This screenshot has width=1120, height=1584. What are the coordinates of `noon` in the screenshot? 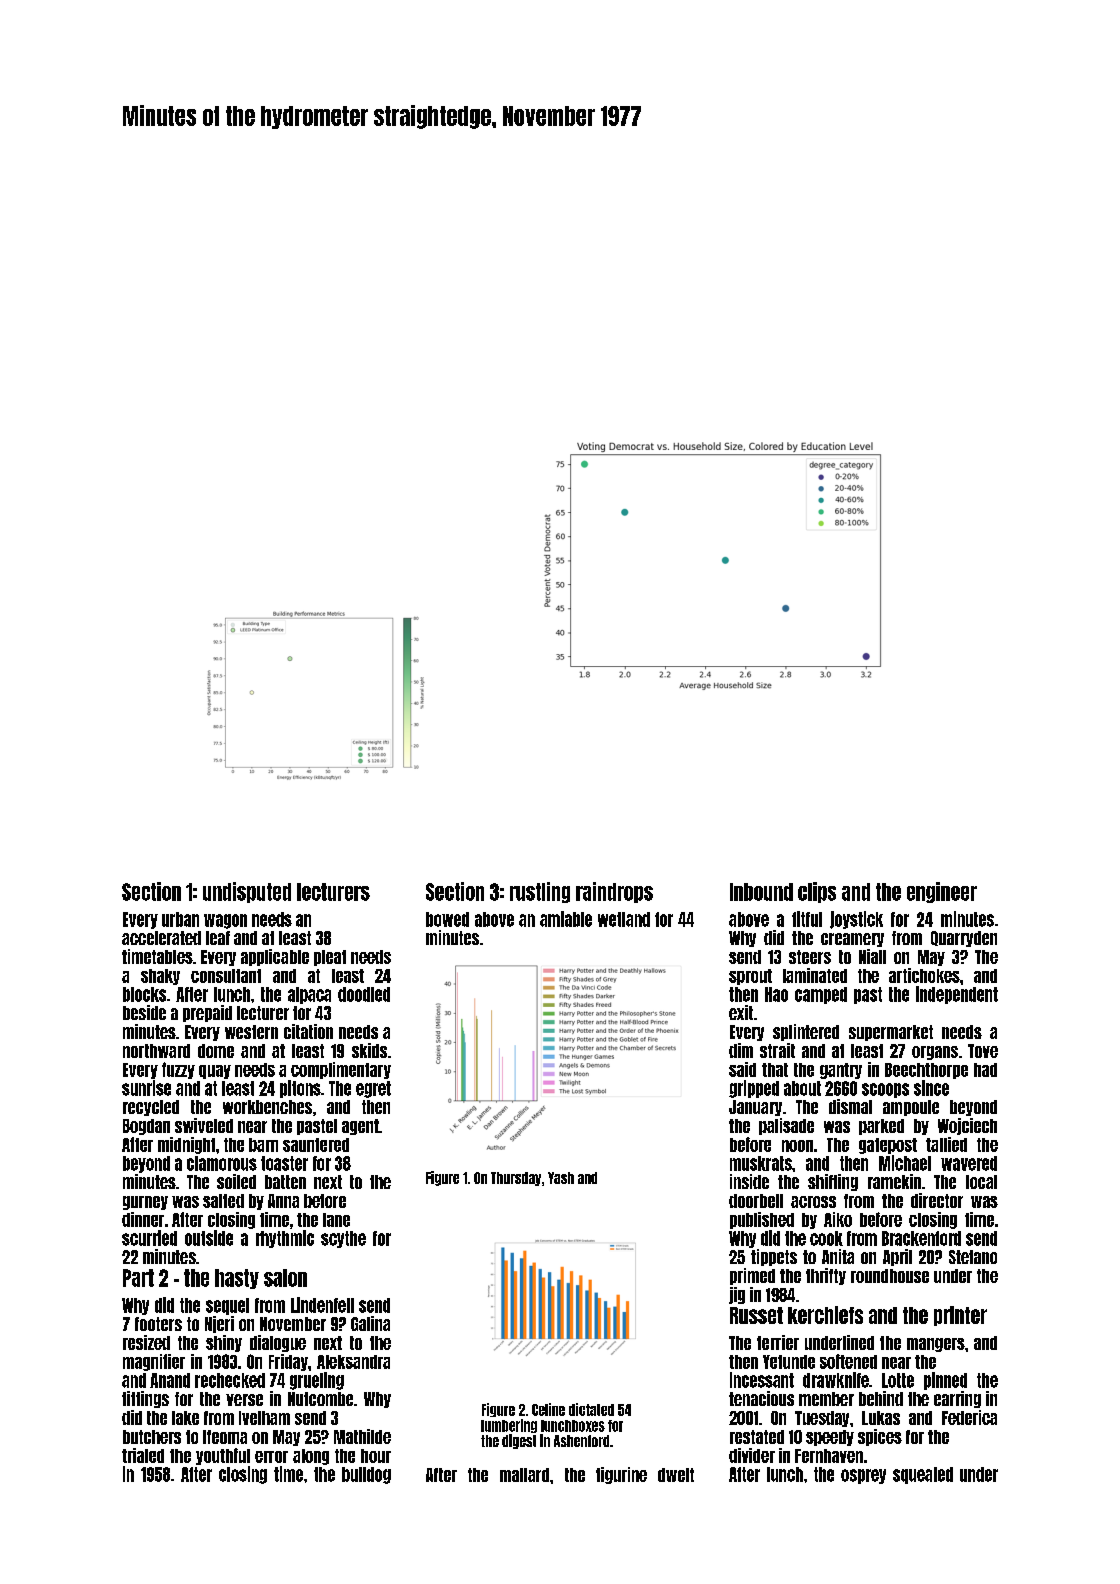 It's located at (797, 1146).
